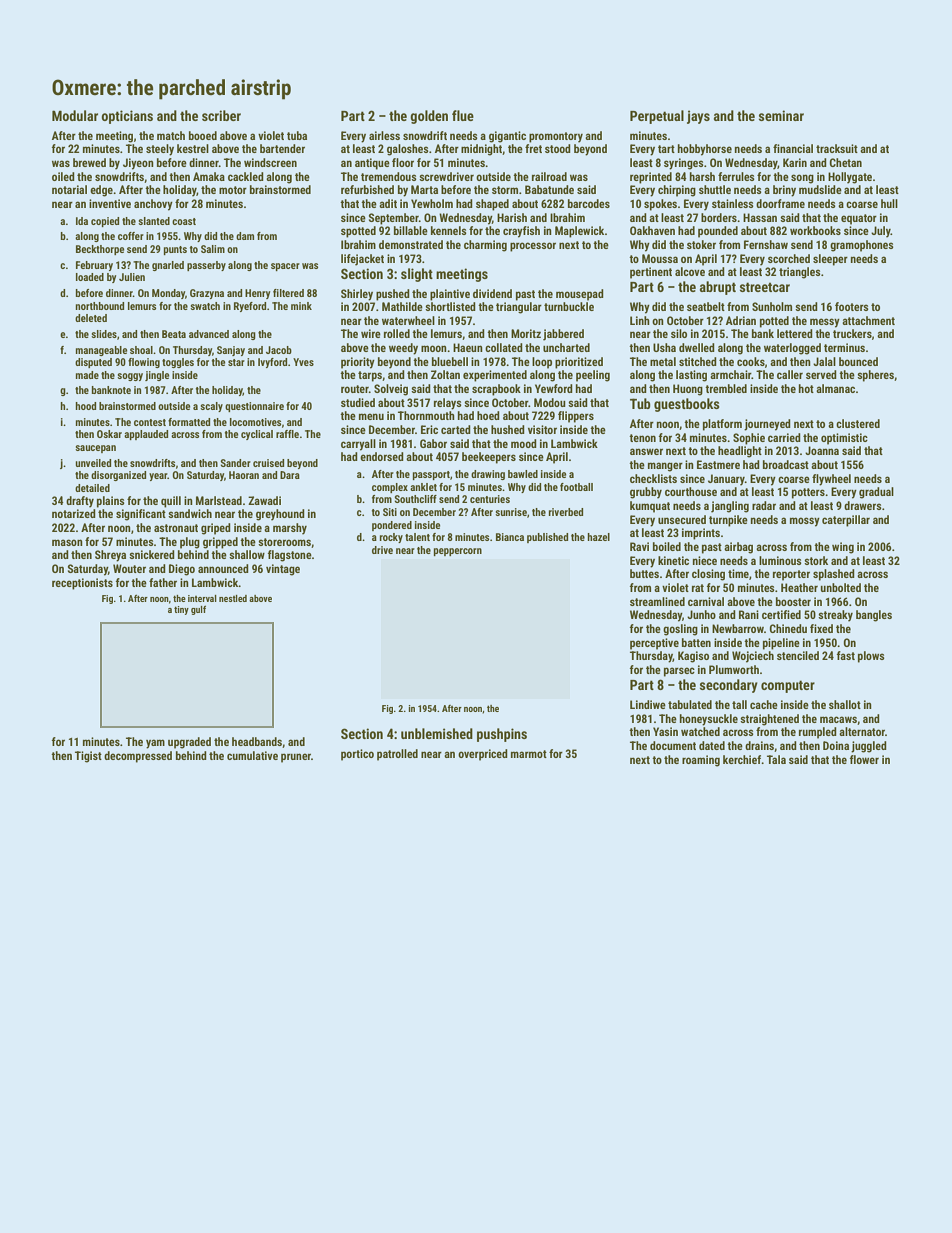  Describe the element at coordinates (651, 178) in the screenshot. I see `reprinted` at that location.
